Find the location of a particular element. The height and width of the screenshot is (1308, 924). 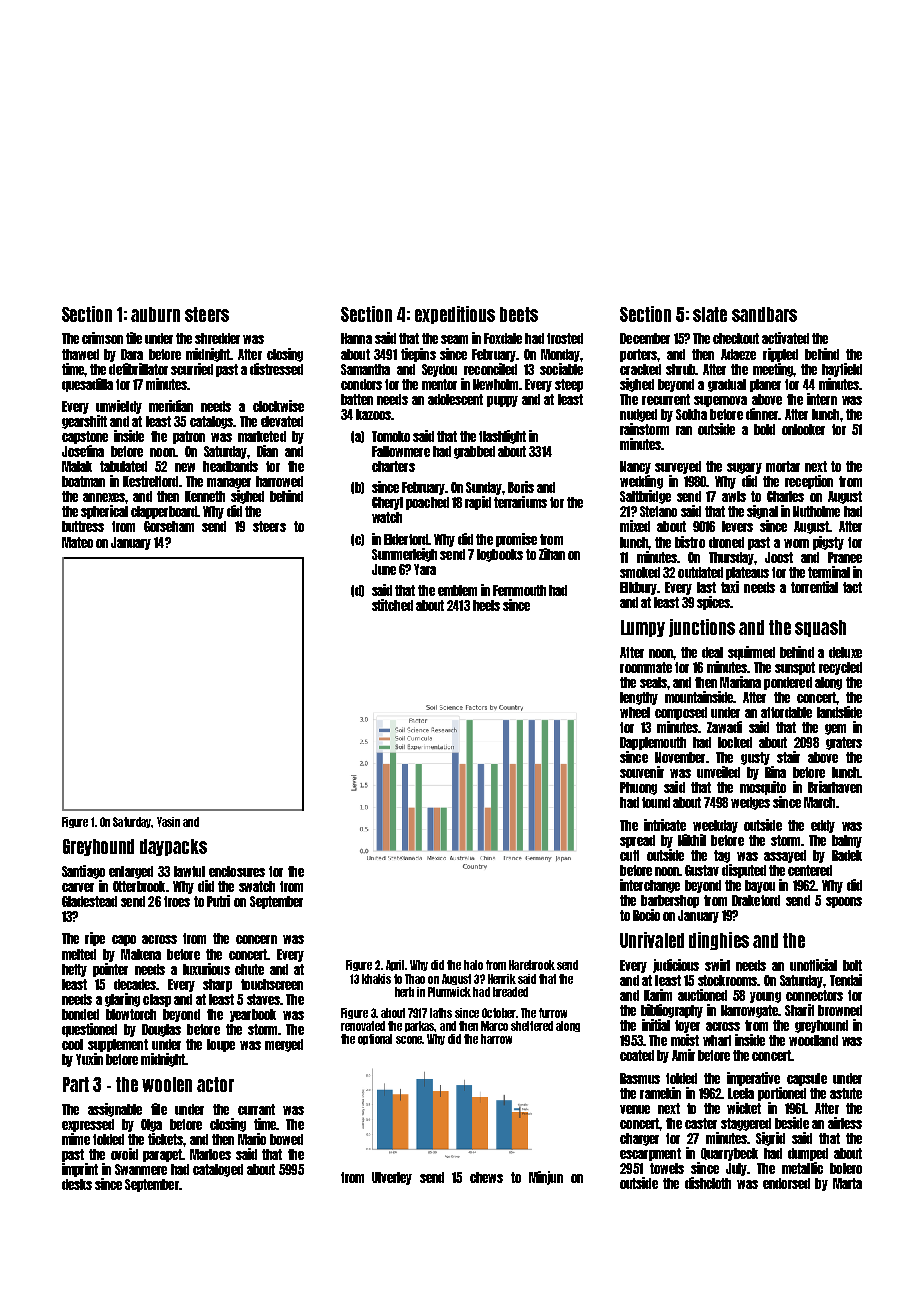

cuff is located at coordinates (629, 855).
